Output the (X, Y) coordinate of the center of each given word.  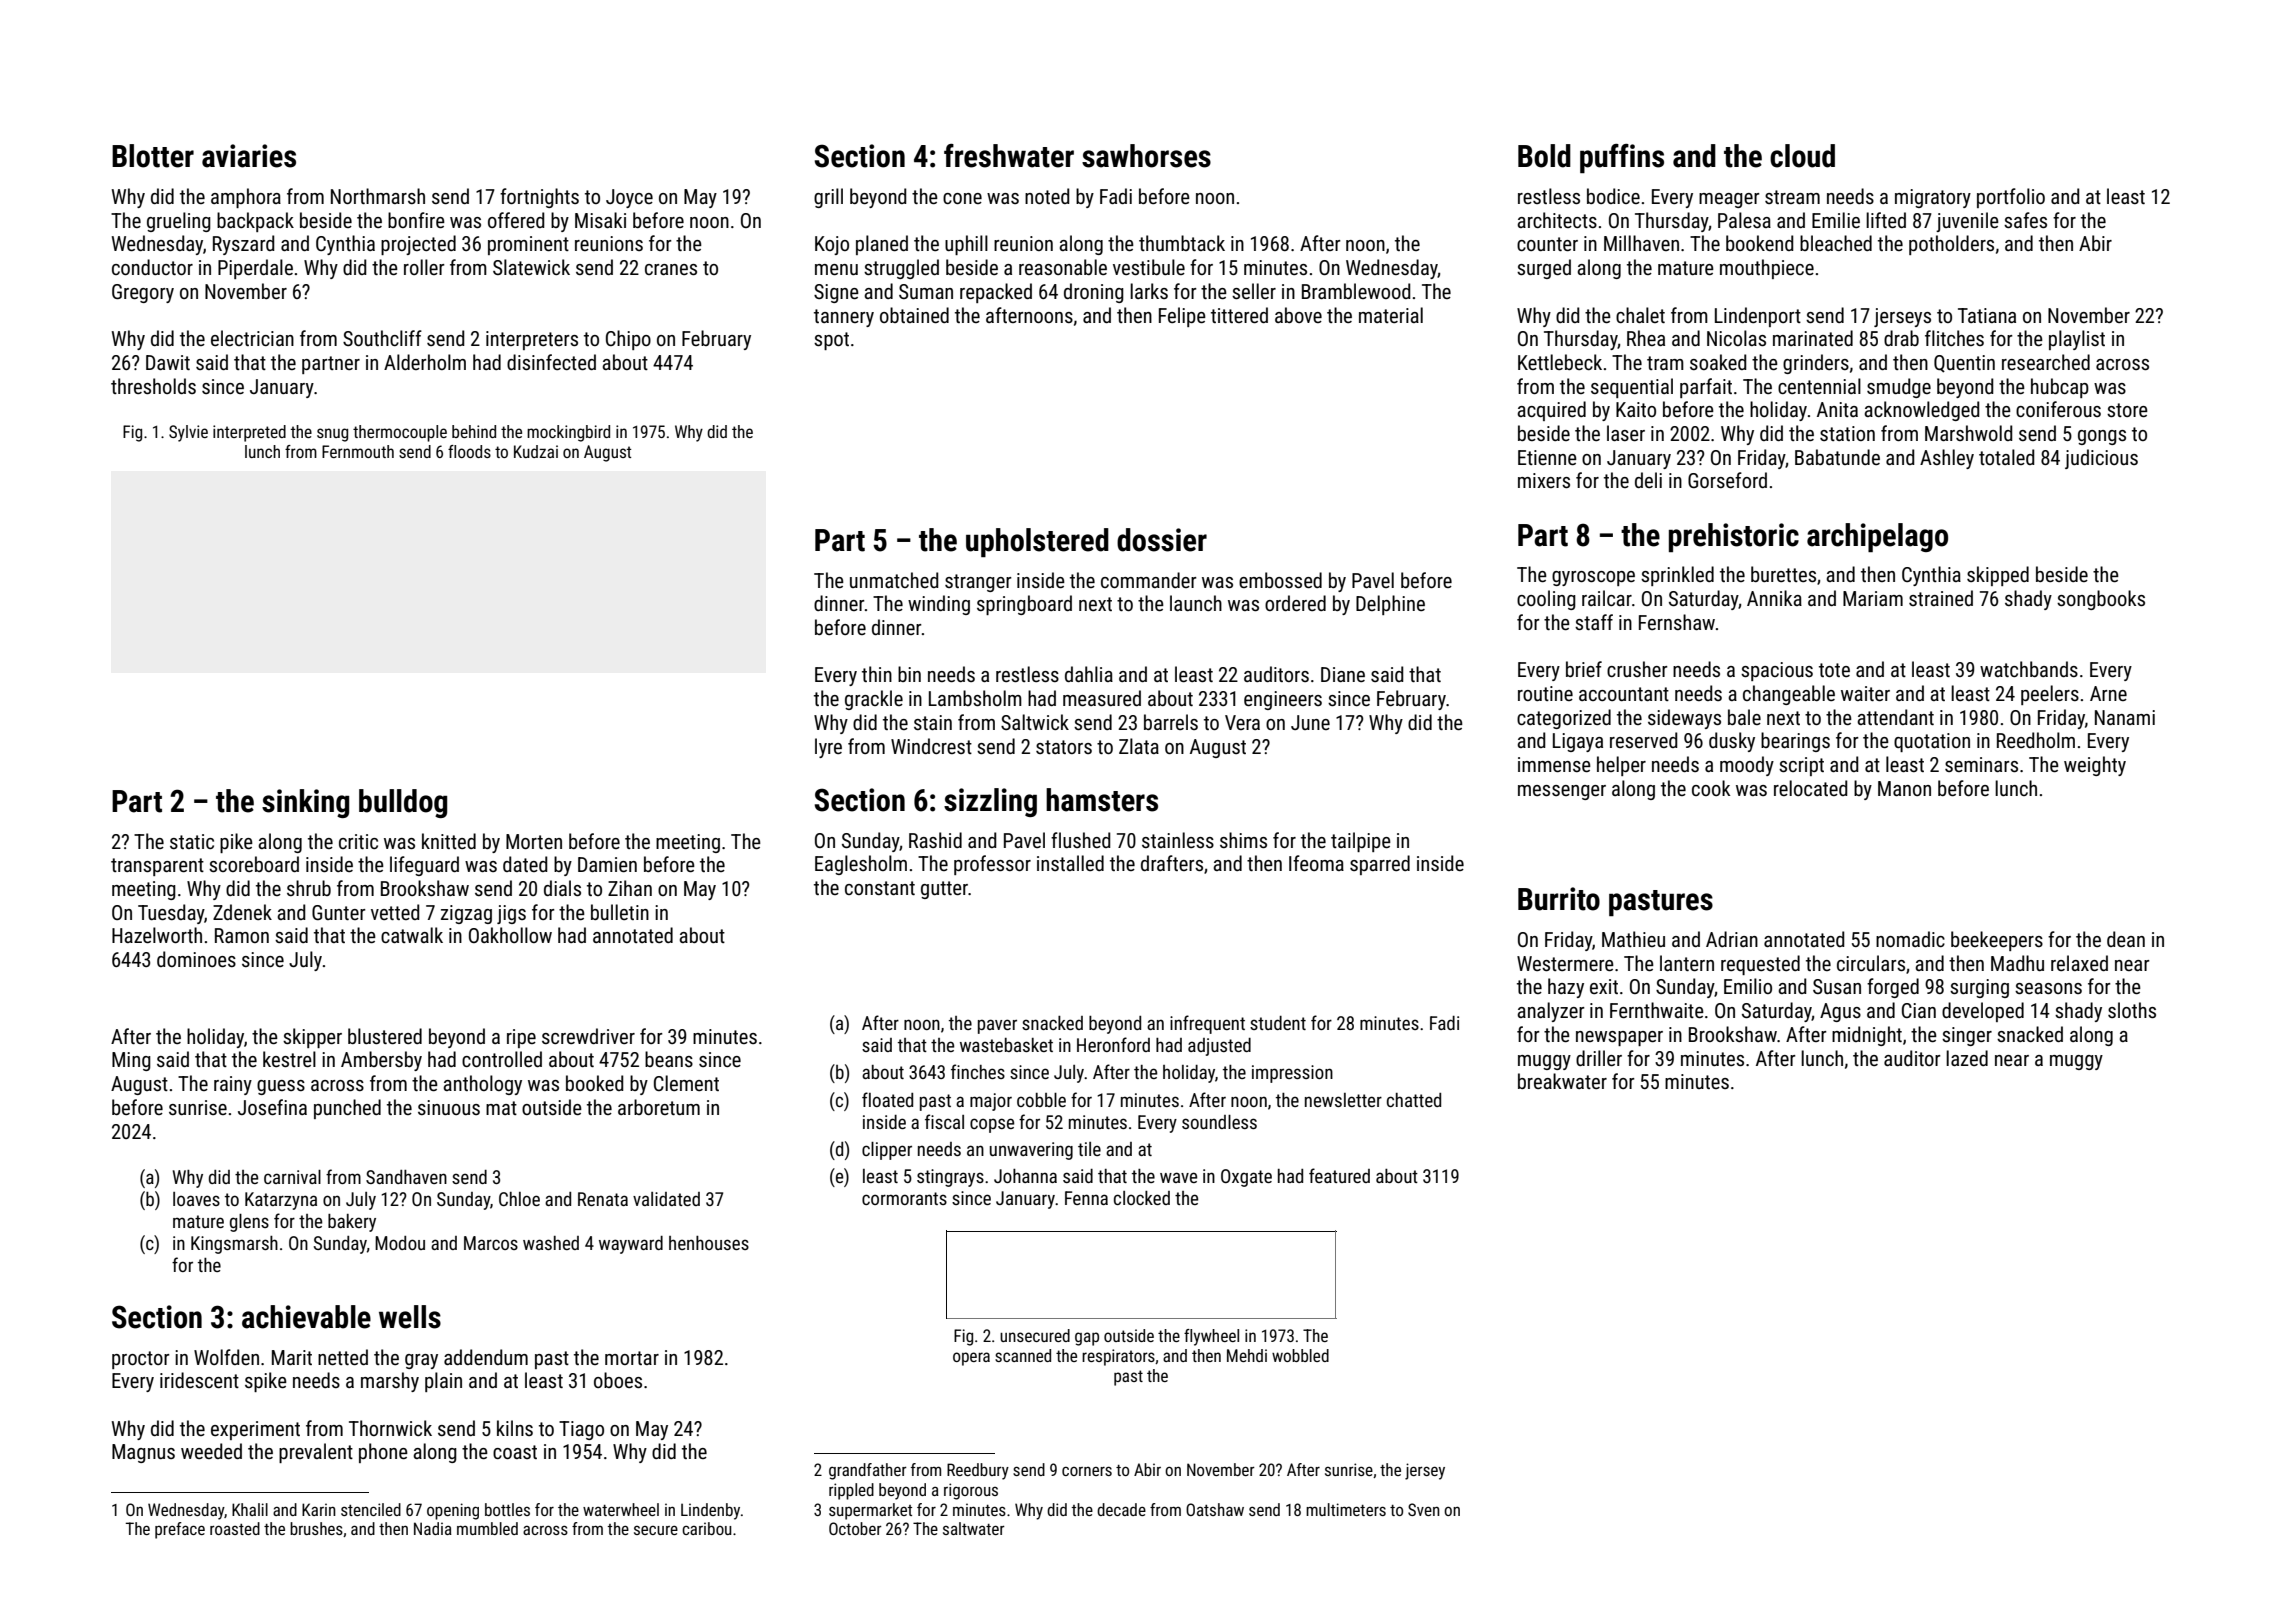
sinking (305, 803)
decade (1121, 1509)
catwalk (412, 935)
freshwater (1009, 156)
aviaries (249, 156)
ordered (1295, 603)
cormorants (904, 1198)
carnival (292, 1177)
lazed (1967, 1058)
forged (1893, 988)
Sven (1424, 1509)
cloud (1802, 156)
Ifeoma (1316, 863)
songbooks (2101, 600)
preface (180, 1530)
